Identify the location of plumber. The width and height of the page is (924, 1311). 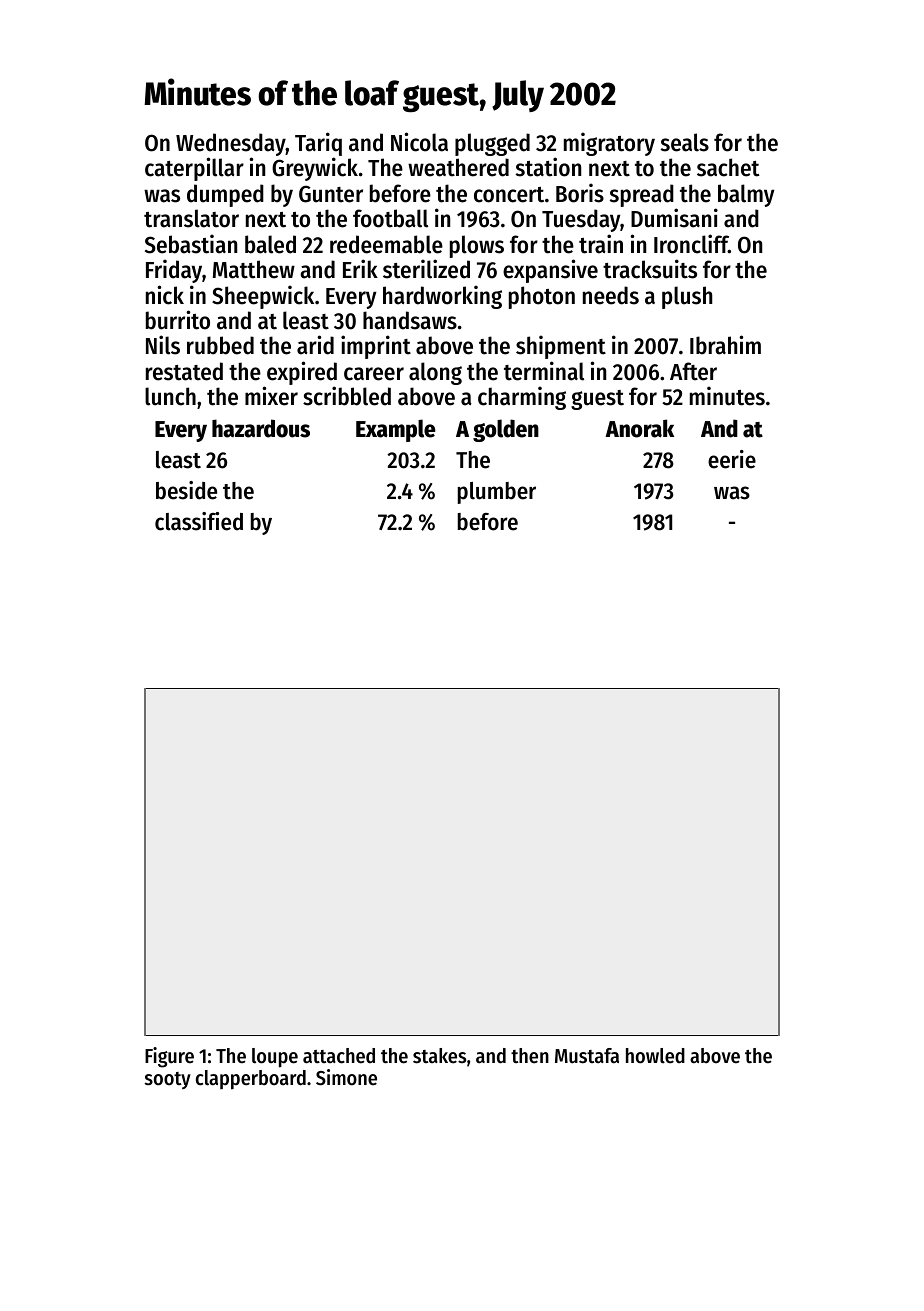
(497, 493).
